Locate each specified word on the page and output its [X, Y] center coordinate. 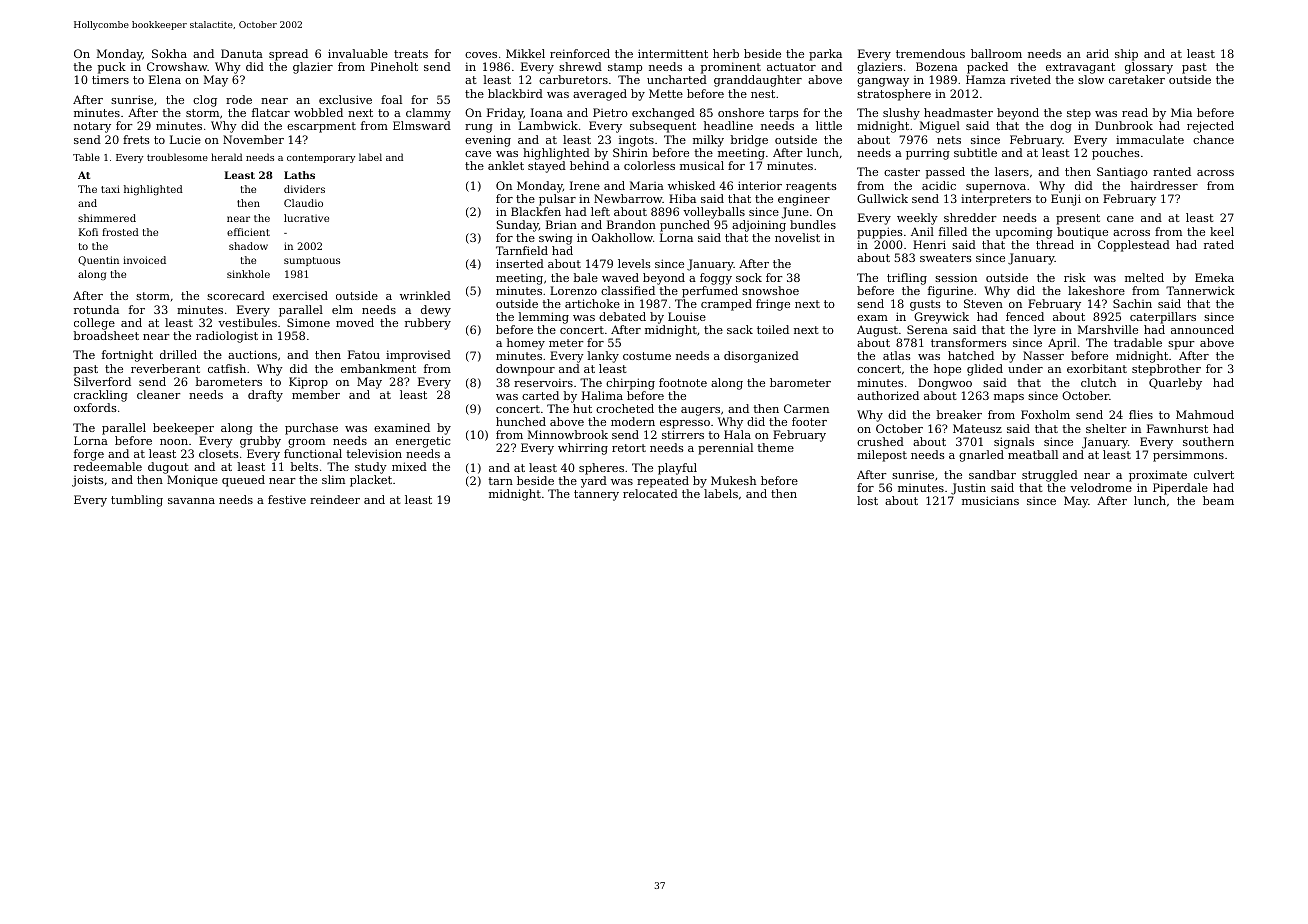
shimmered [107, 218]
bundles [813, 224]
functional [313, 453]
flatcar [271, 112]
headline [728, 125]
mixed [409, 466]
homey [526, 344]
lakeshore [1096, 290]
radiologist [227, 337]
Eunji [1066, 200]
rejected [1210, 127]
